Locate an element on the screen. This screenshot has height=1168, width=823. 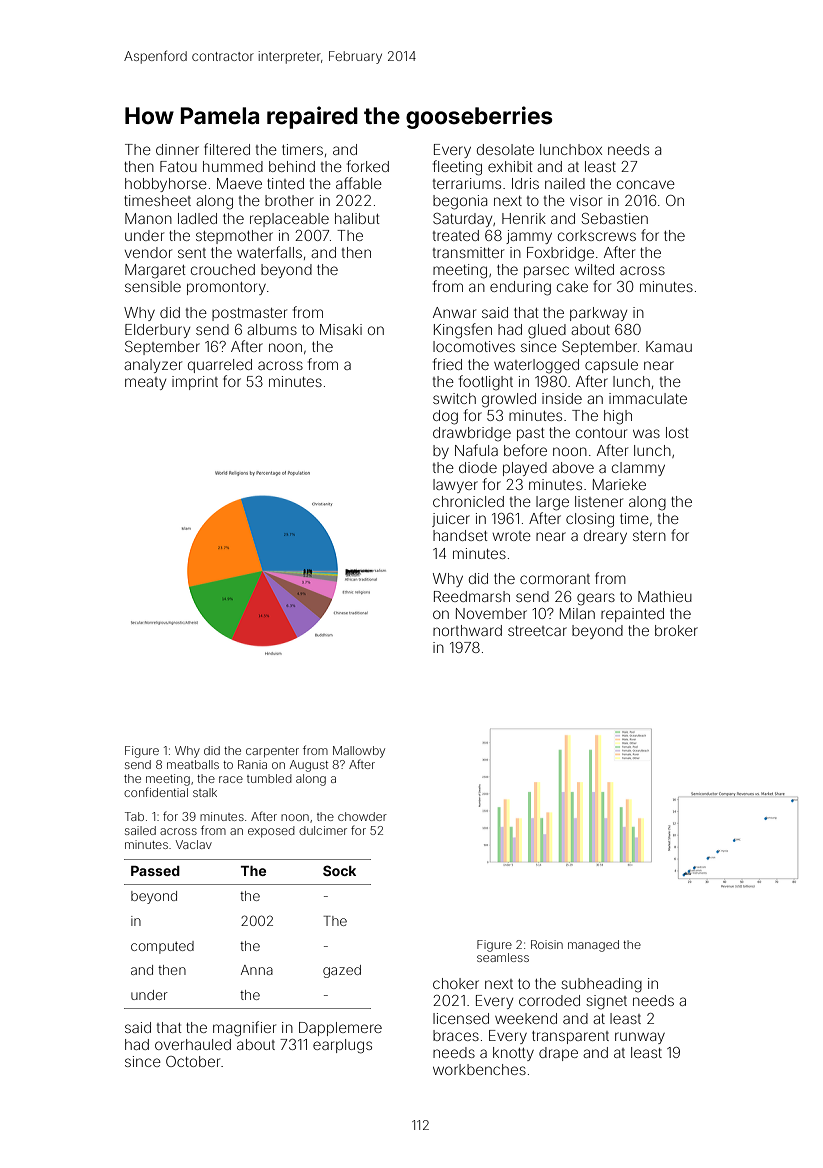
overhauled is located at coordinates (193, 1044).
